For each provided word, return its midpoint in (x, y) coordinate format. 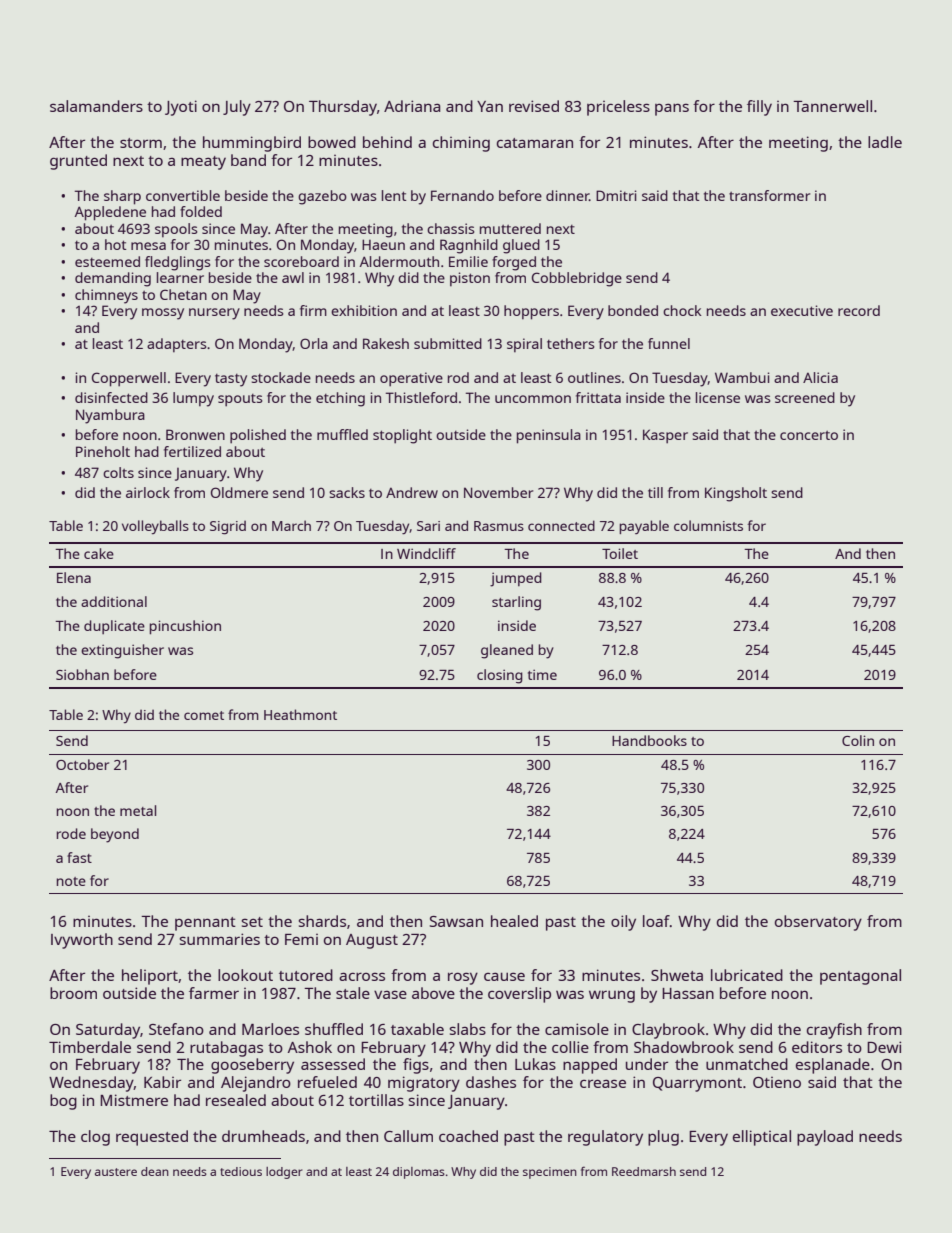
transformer (769, 195)
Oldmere (239, 492)
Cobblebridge (577, 279)
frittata (598, 397)
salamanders (96, 106)
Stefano (176, 1029)
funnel (669, 343)
